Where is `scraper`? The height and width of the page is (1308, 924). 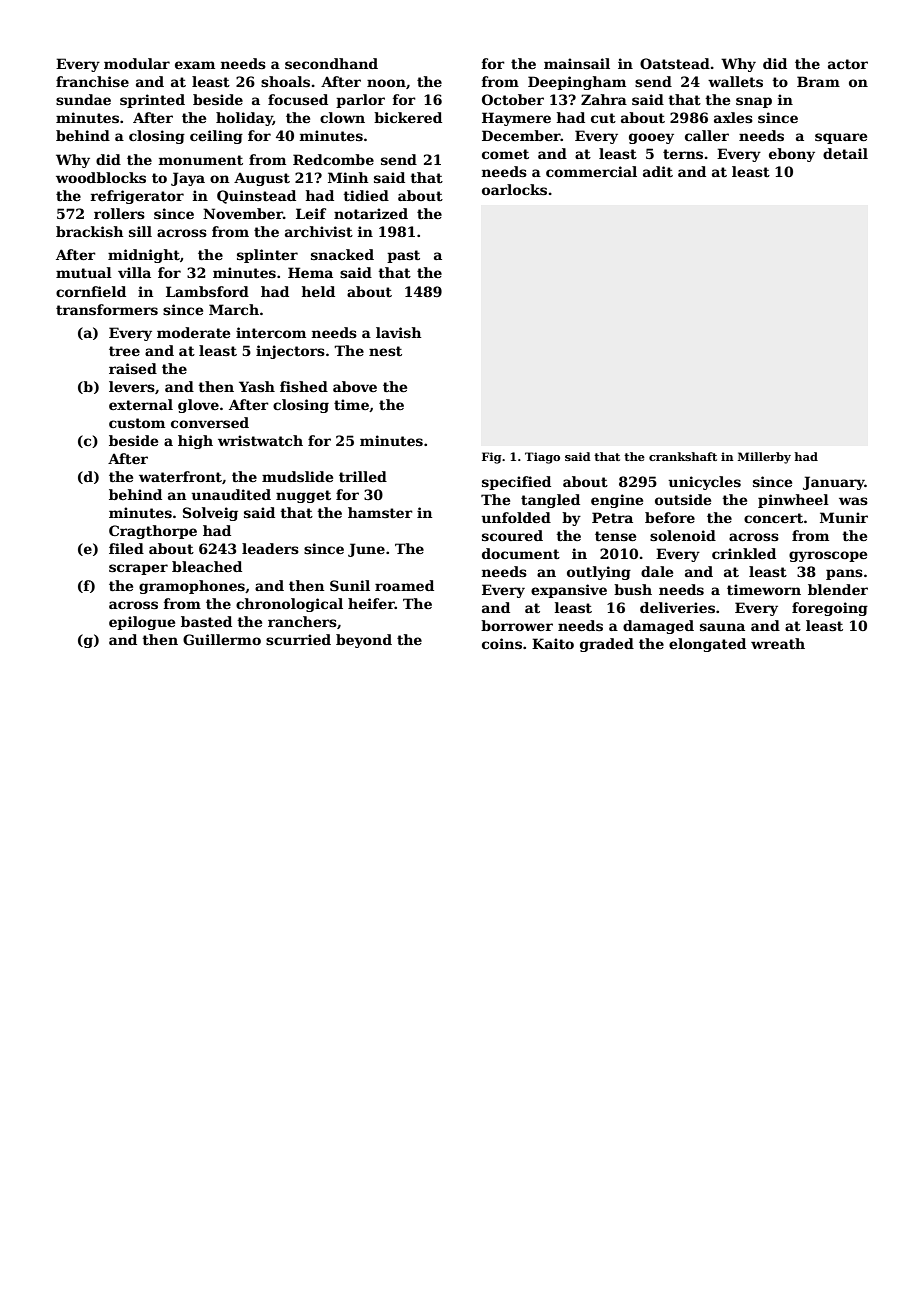
scraper is located at coordinates (138, 569).
